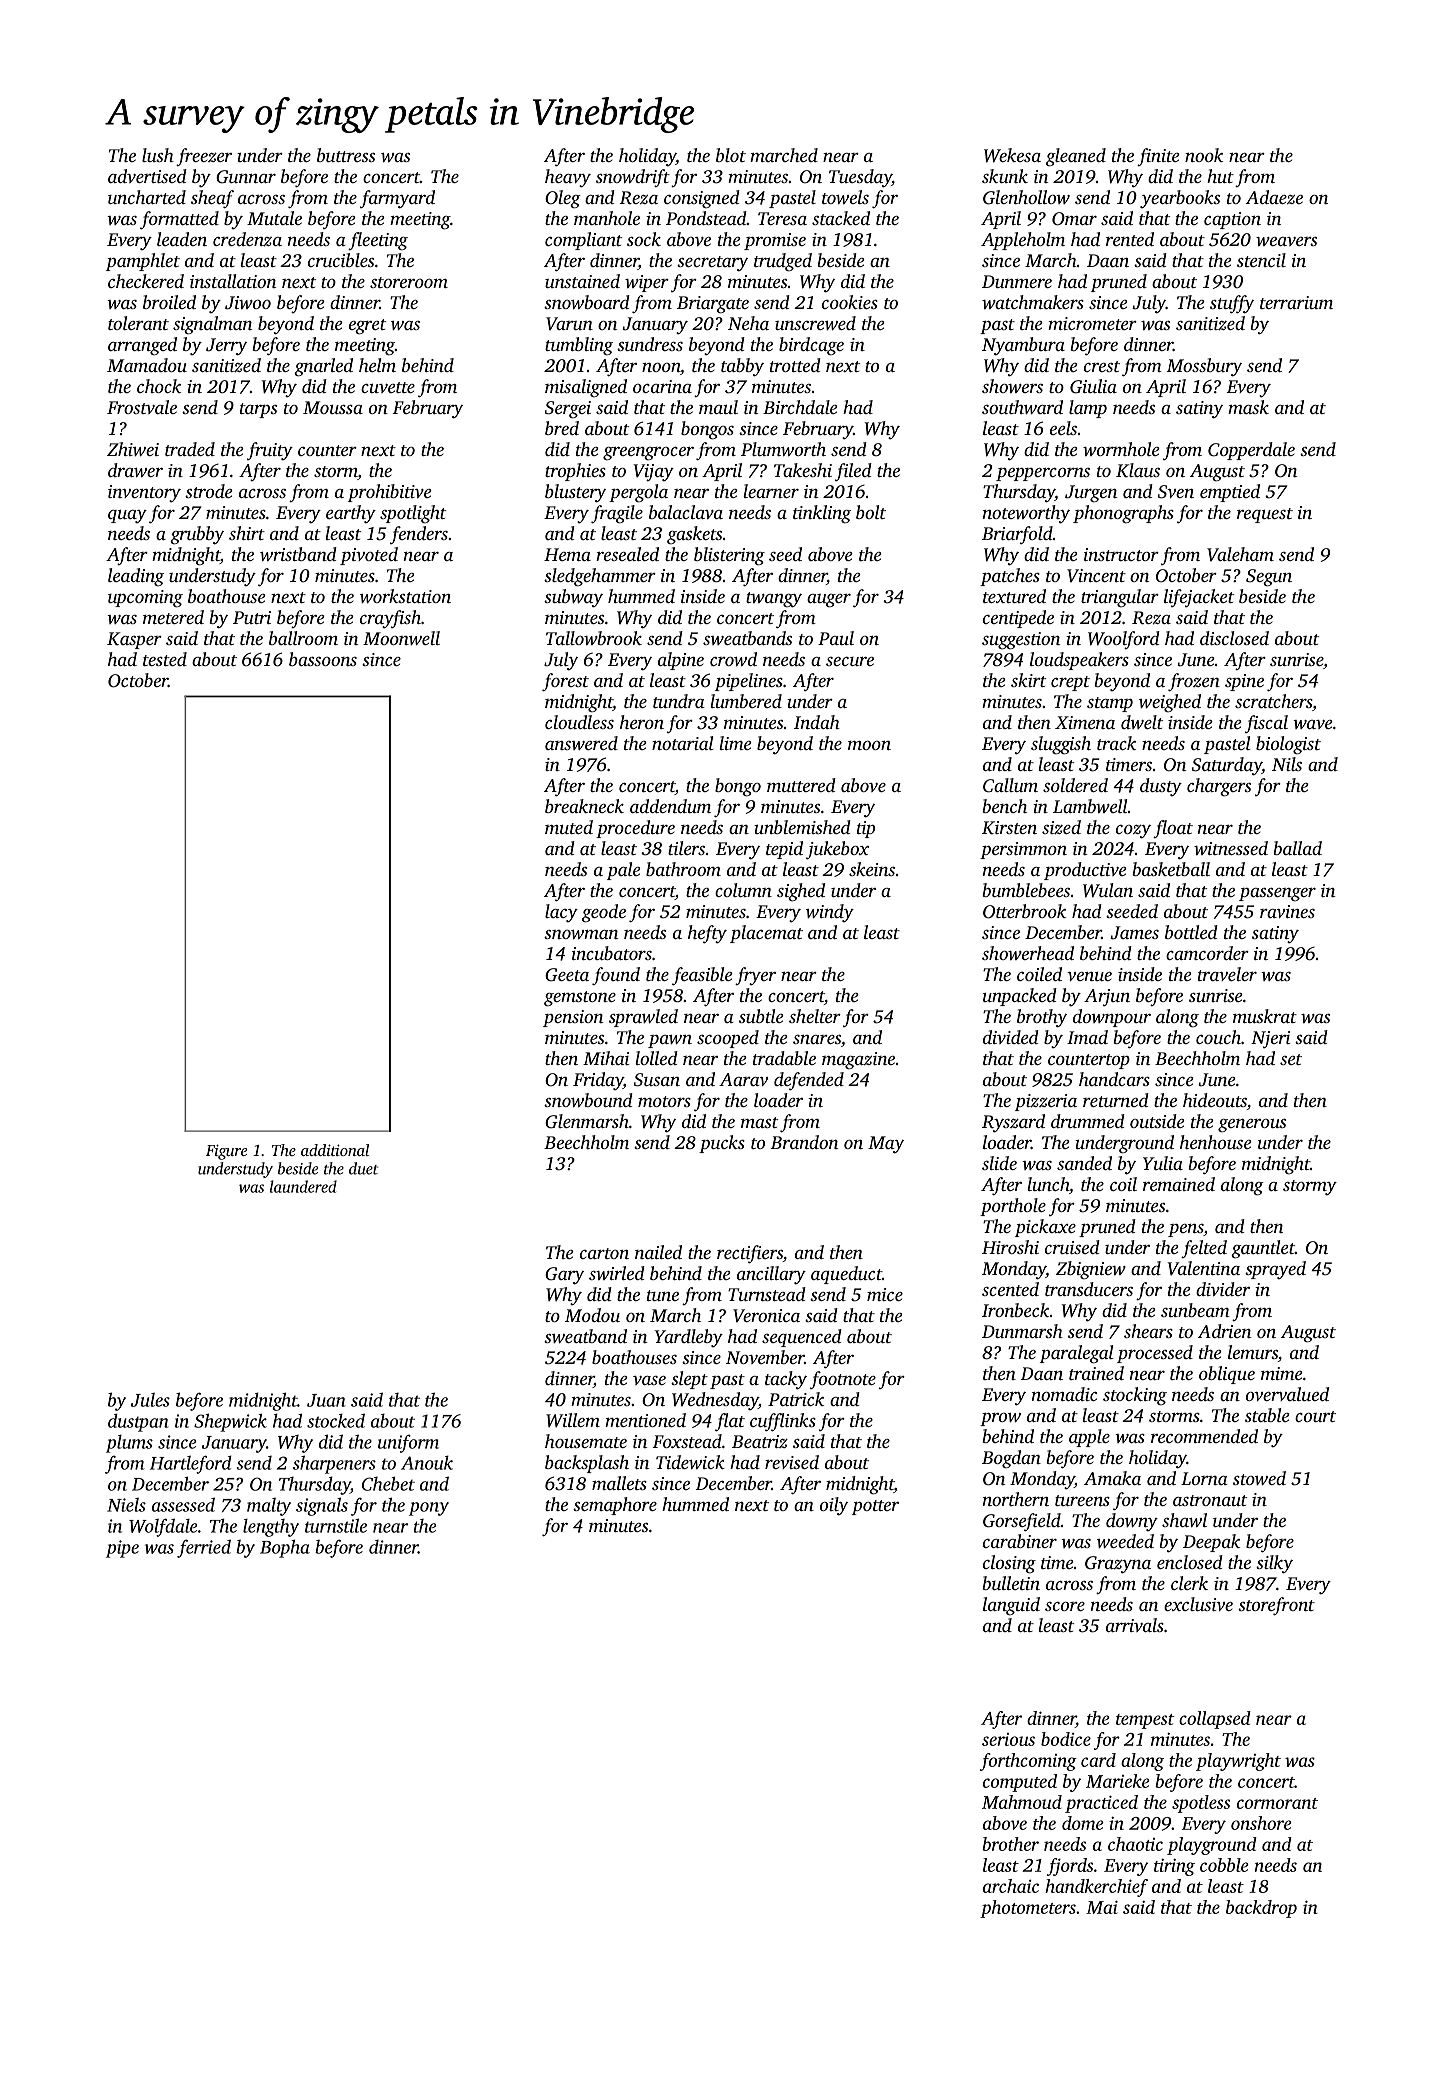 The width and height of the page is (1450, 2100). Describe the element at coordinates (1008, 1739) in the page. I see `serious` at that location.
